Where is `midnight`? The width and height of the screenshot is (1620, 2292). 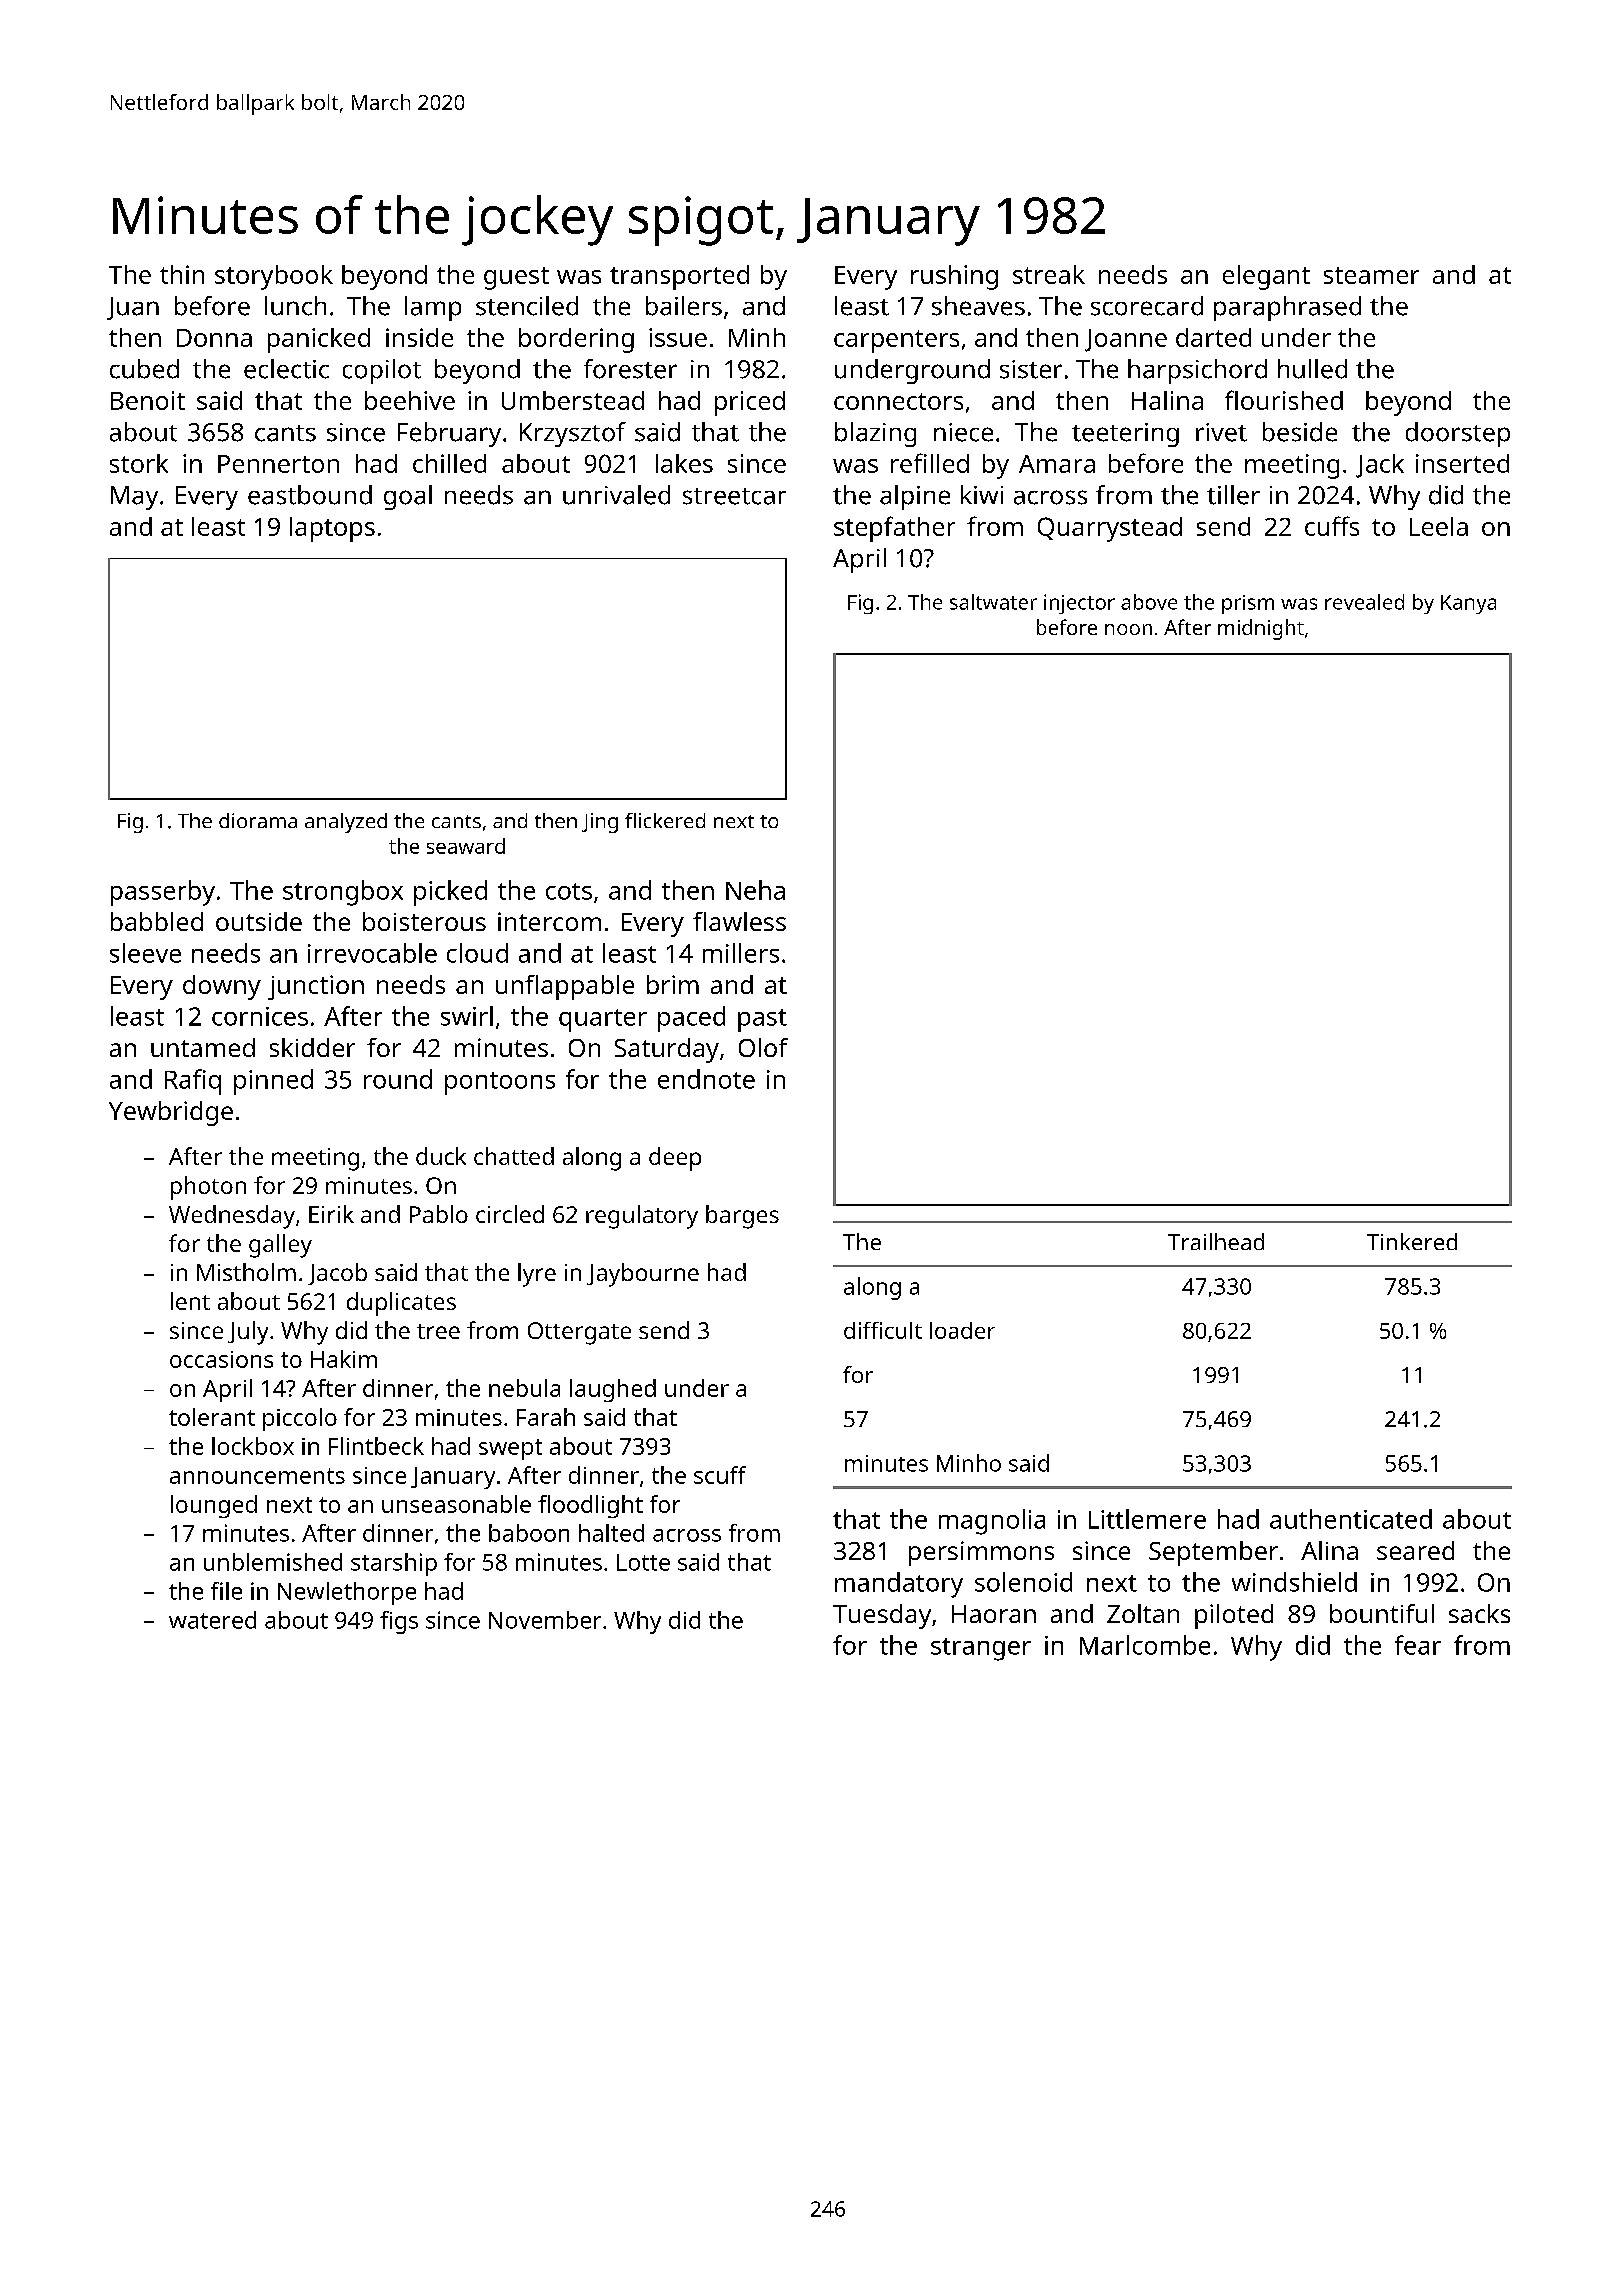
midnight is located at coordinates (1261, 629).
